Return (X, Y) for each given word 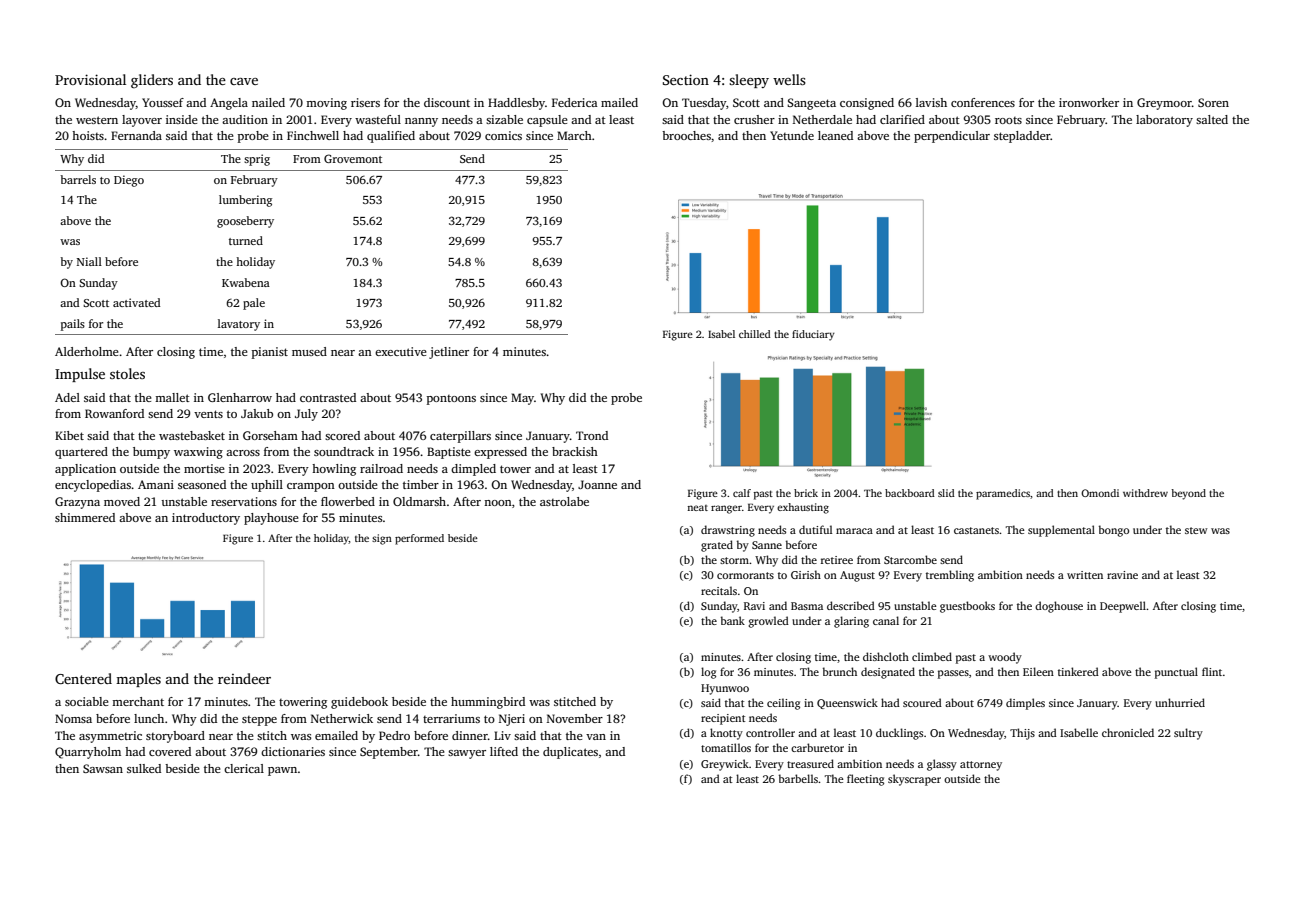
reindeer (244, 678)
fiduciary (813, 335)
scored (342, 435)
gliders (152, 81)
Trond (592, 435)
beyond (1188, 494)
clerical (244, 768)
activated (136, 302)
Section (686, 79)
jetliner (449, 353)
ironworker (1089, 102)
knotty (726, 734)
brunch (840, 671)
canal (886, 620)
